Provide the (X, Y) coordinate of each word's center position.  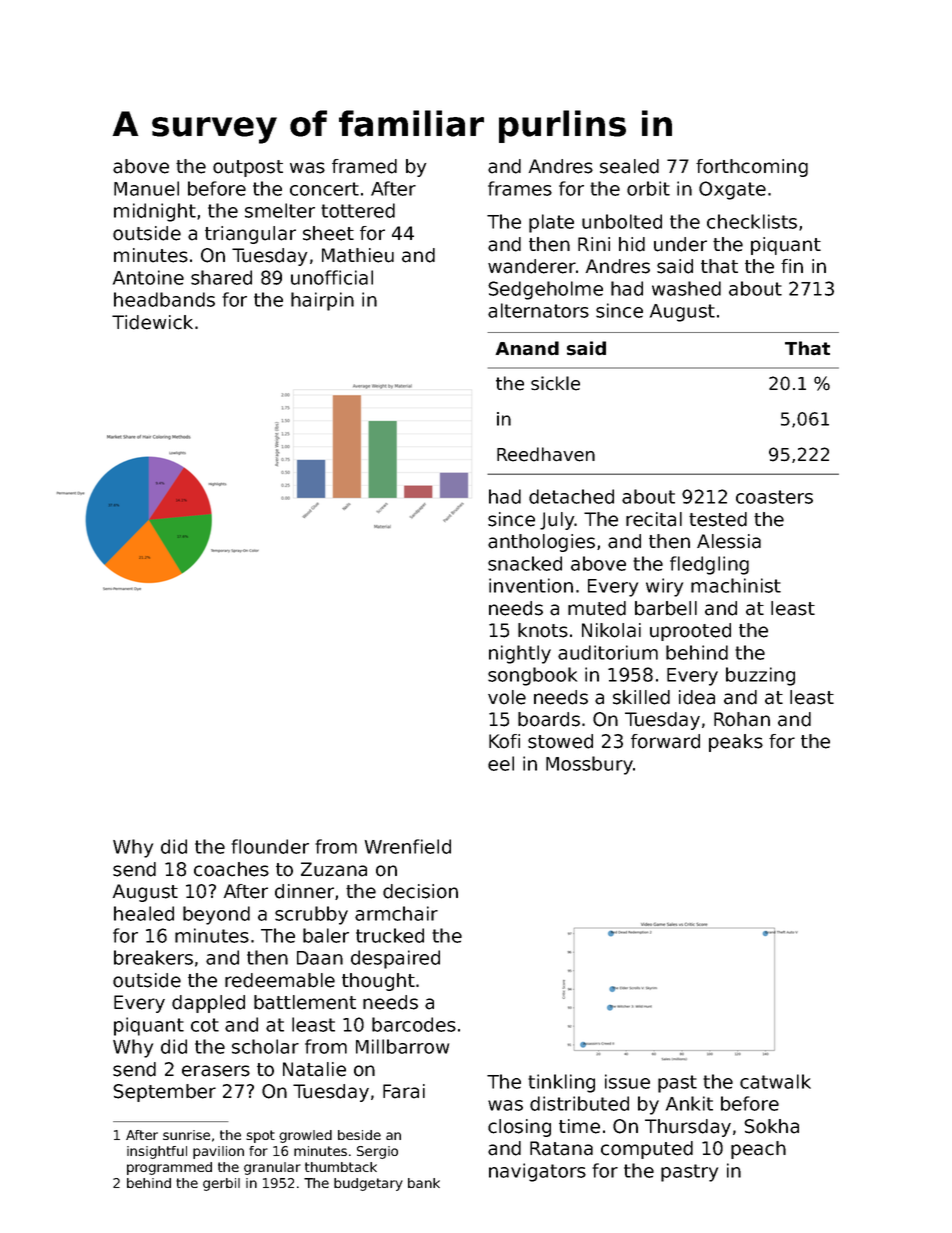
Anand (527, 348)
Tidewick (152, 322)
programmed (169, 1168)
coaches (231, 869)
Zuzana (334, 869)
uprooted (690, 632)
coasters (774, 497)
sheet (328, 233)
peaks (736, 743)
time (579, 1126)
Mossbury (589, 765)
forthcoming (752, 168)
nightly (520, 654)
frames (520, 188)
